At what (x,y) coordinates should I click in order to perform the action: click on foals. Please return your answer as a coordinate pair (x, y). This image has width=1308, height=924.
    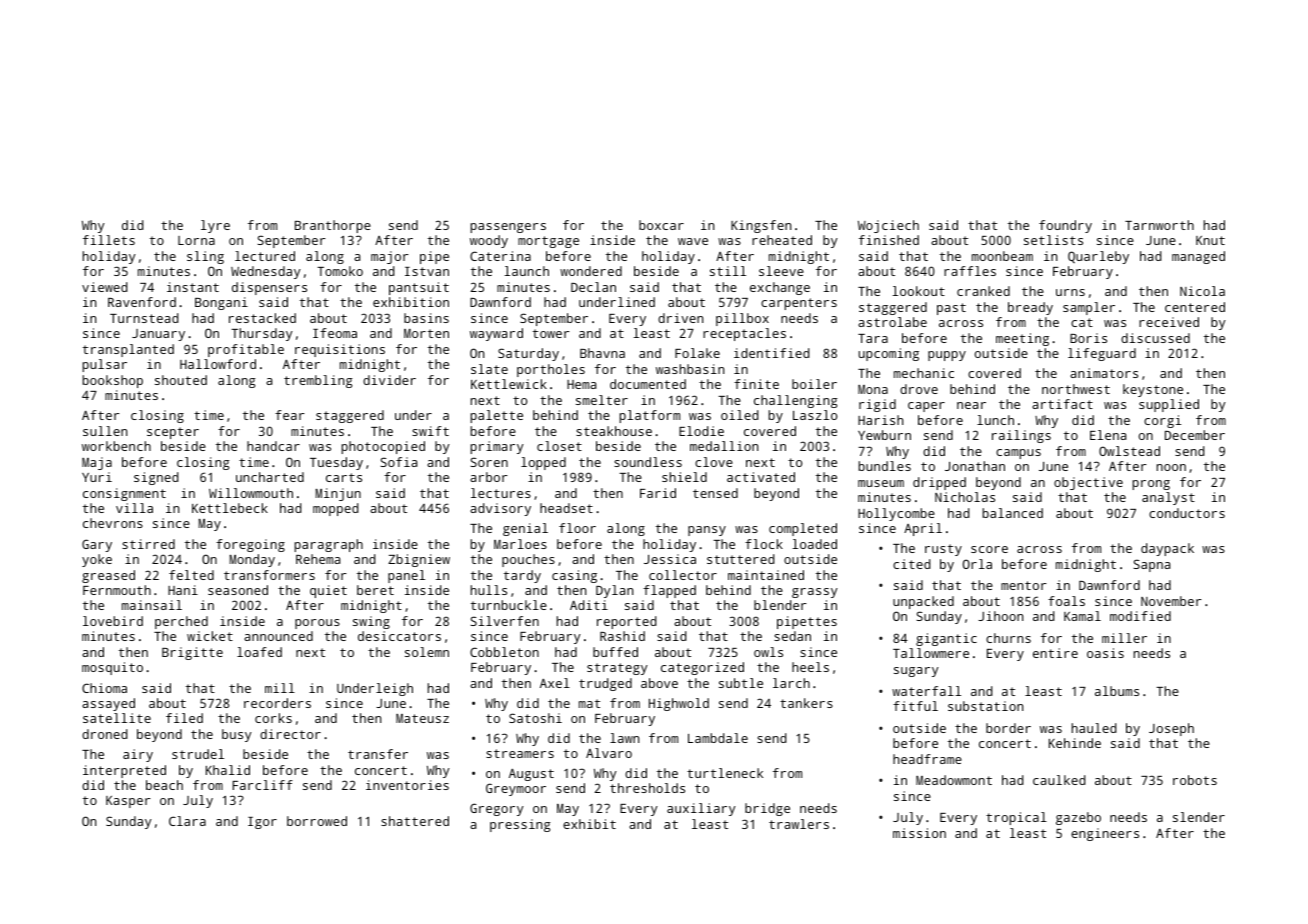
    Looking at the image, I should click on (1066, 601).
